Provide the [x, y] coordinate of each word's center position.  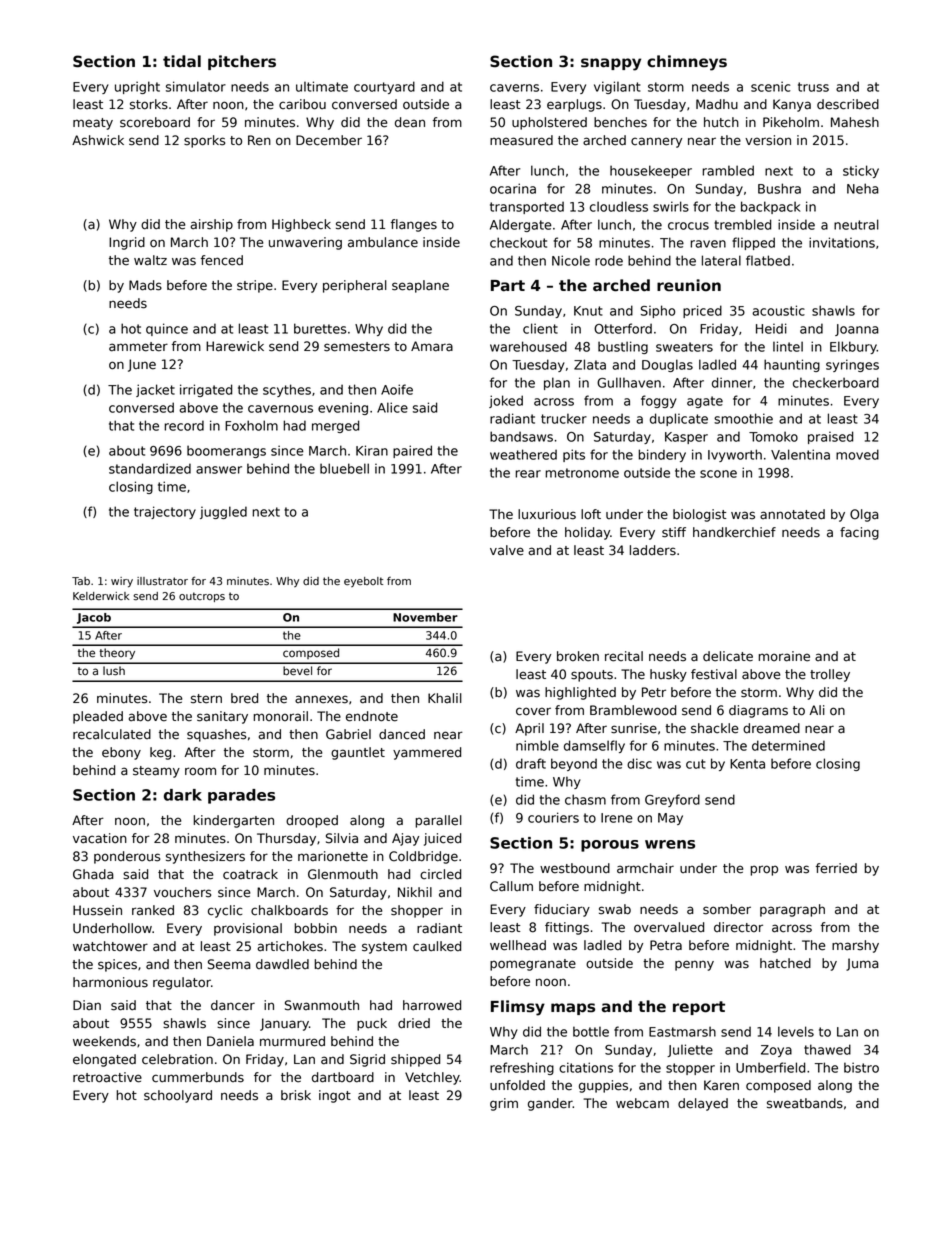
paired [412, 451]
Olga [864, 515]
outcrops [202, 597]
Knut [588, 311]
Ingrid [127, 243]
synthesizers [205, 857]
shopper [417, 911]
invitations [842, 242]
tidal [182, 61]
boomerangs [226, 451]
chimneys [687, 63]
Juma [862, 964]
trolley [830, 675]
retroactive [107, 1077]
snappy [611, 64]
